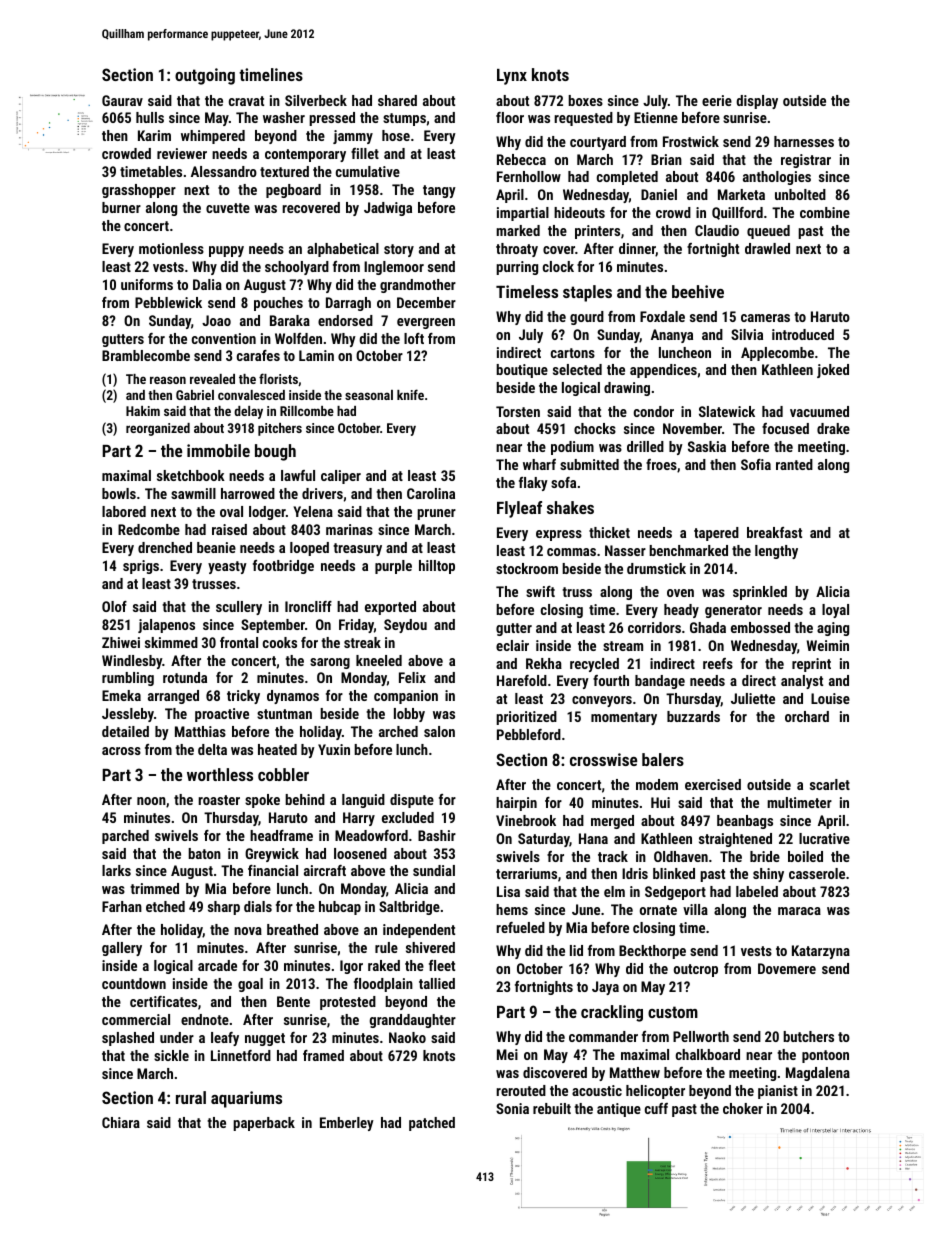 This screenshot has width=952, height=1233. Describe the element at coordinates (205, 76) in the screenshot. I see `outgoing` at that location.
